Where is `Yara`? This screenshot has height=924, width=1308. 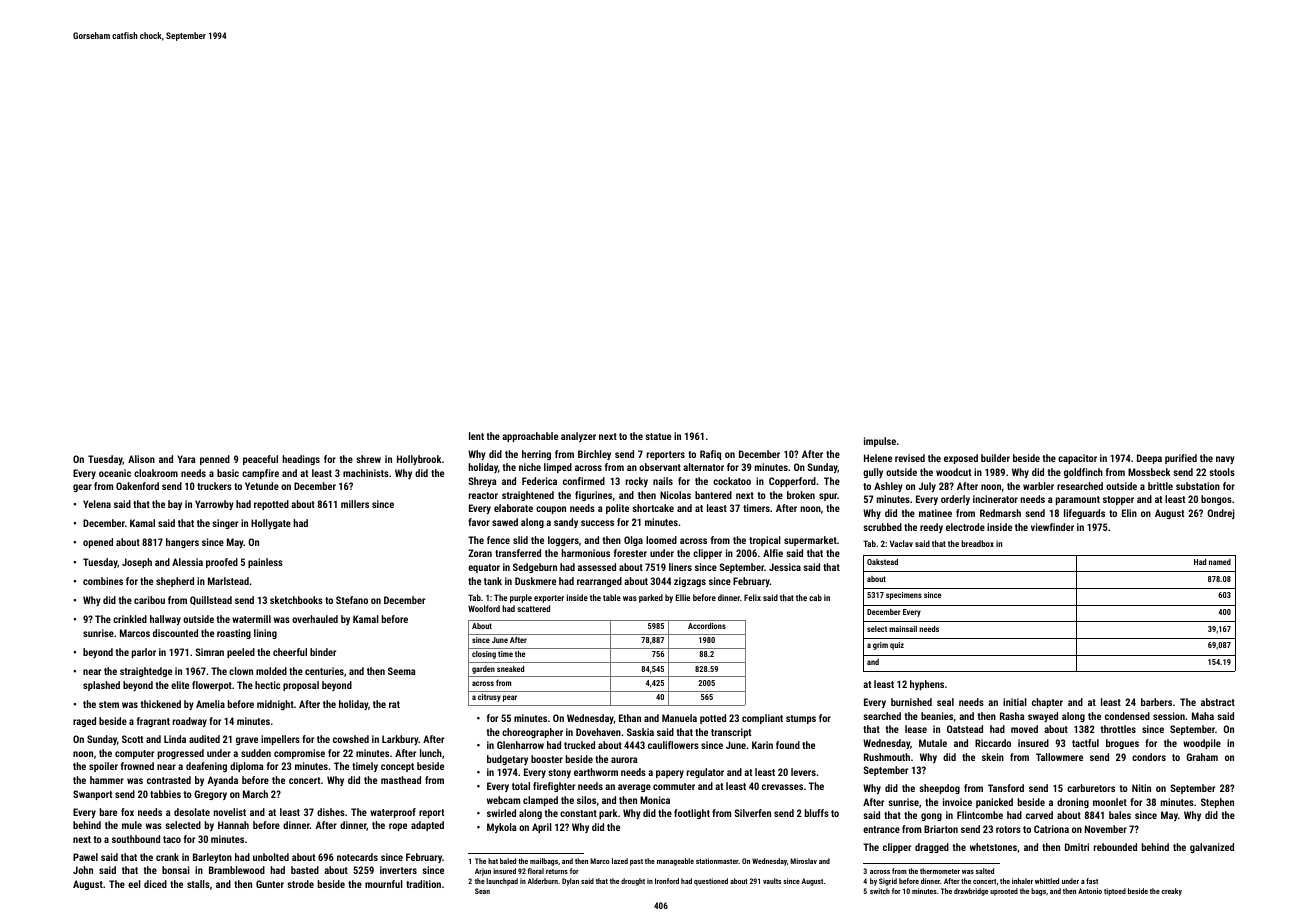 Yara is located at coordinates (186, 459).
